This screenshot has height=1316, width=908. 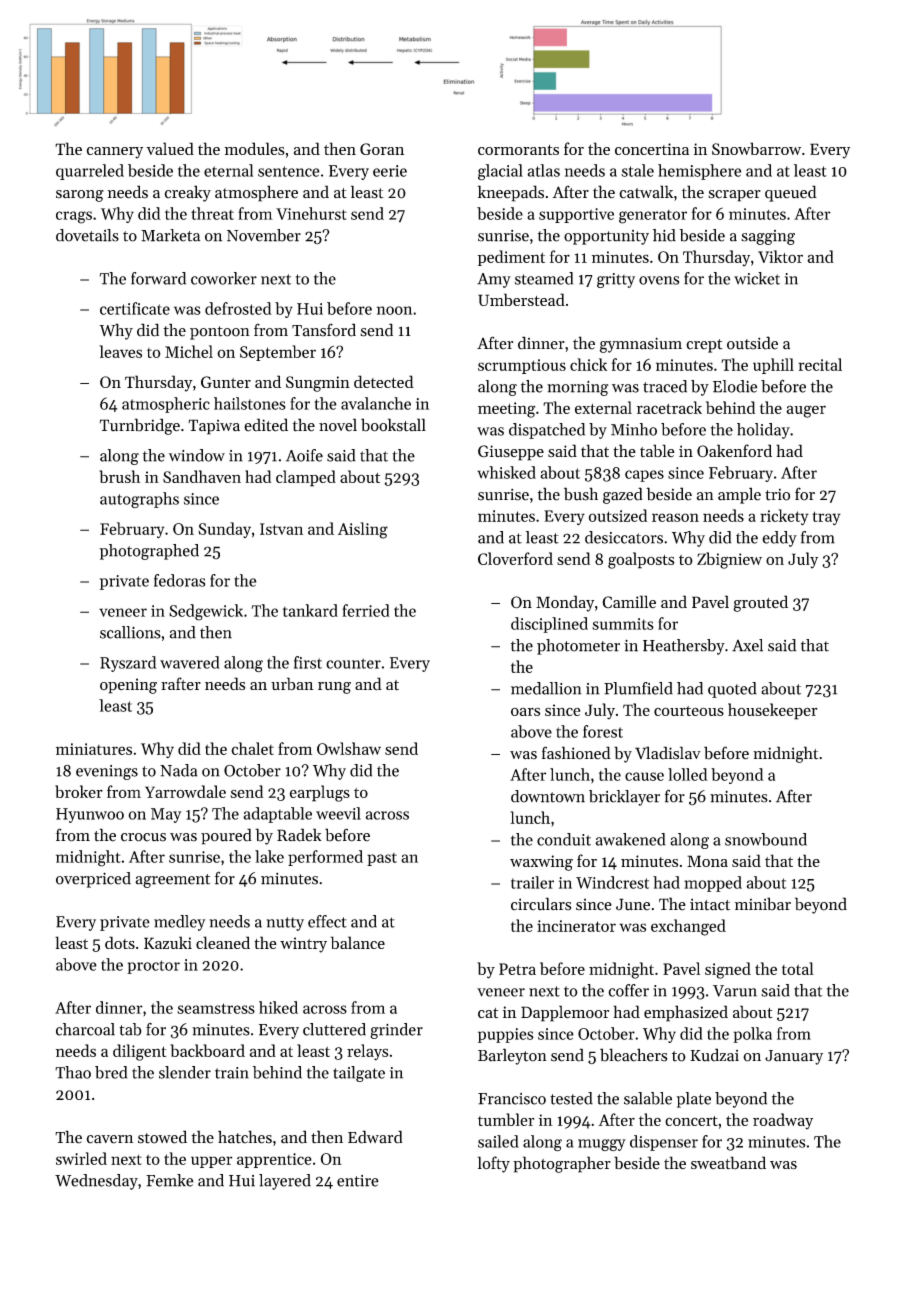 What do you see at coordinates (728, 970) in the screenshot?
I see `signed` at bounding box center [728, 970].
